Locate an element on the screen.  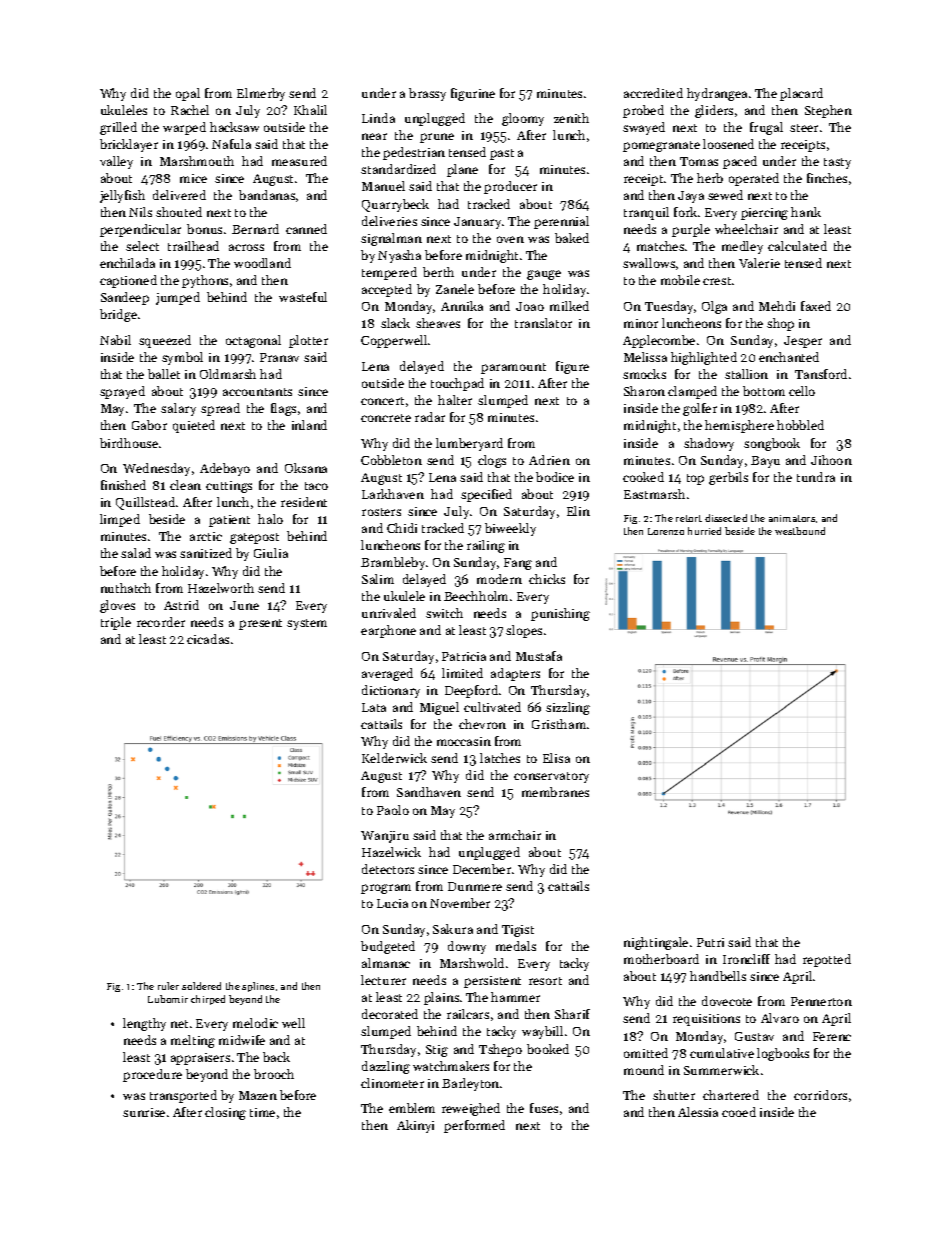
slack is located at coordinates (395, 323).
